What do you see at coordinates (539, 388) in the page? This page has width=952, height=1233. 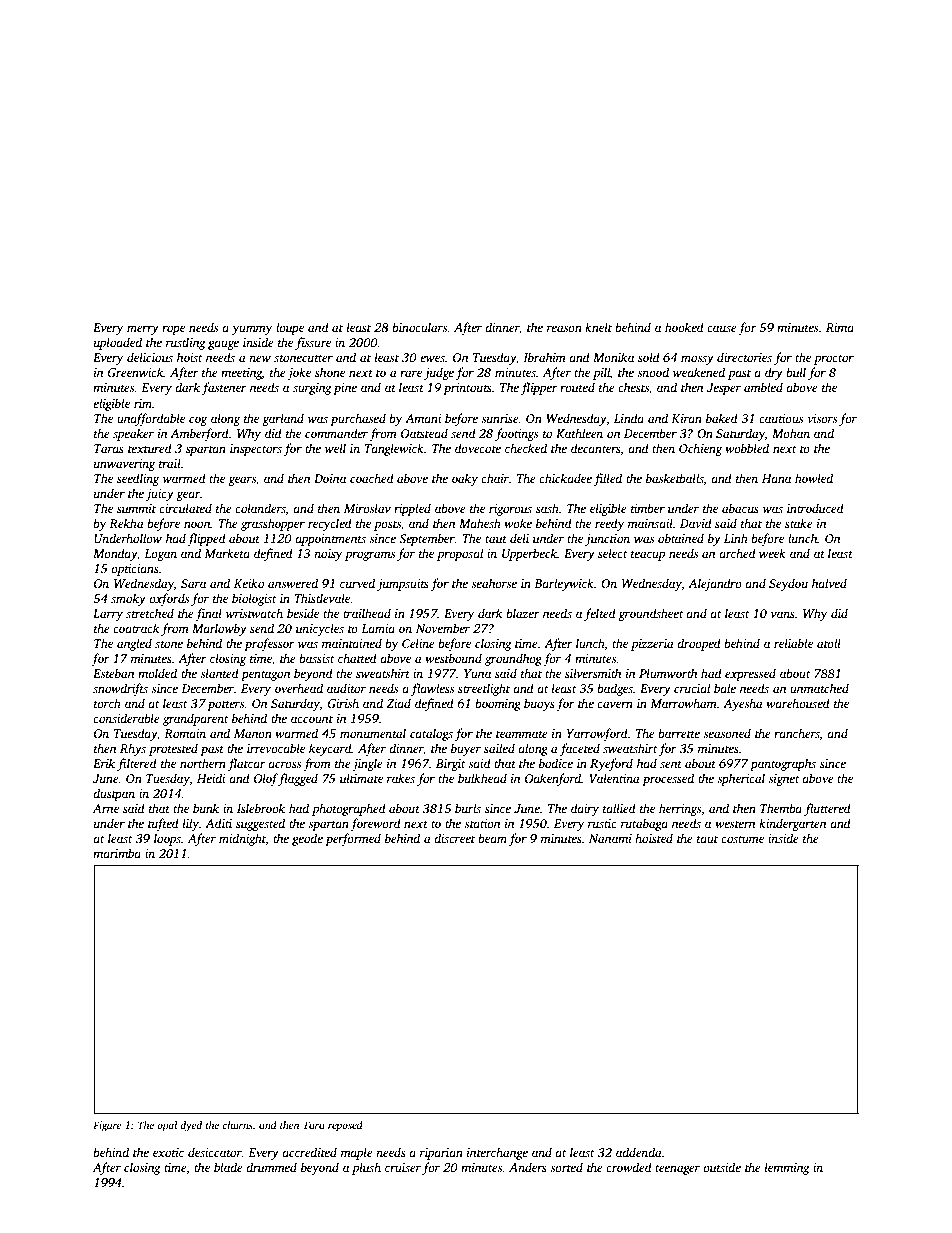 I see `flipper` at bounding box center [539, 388].
